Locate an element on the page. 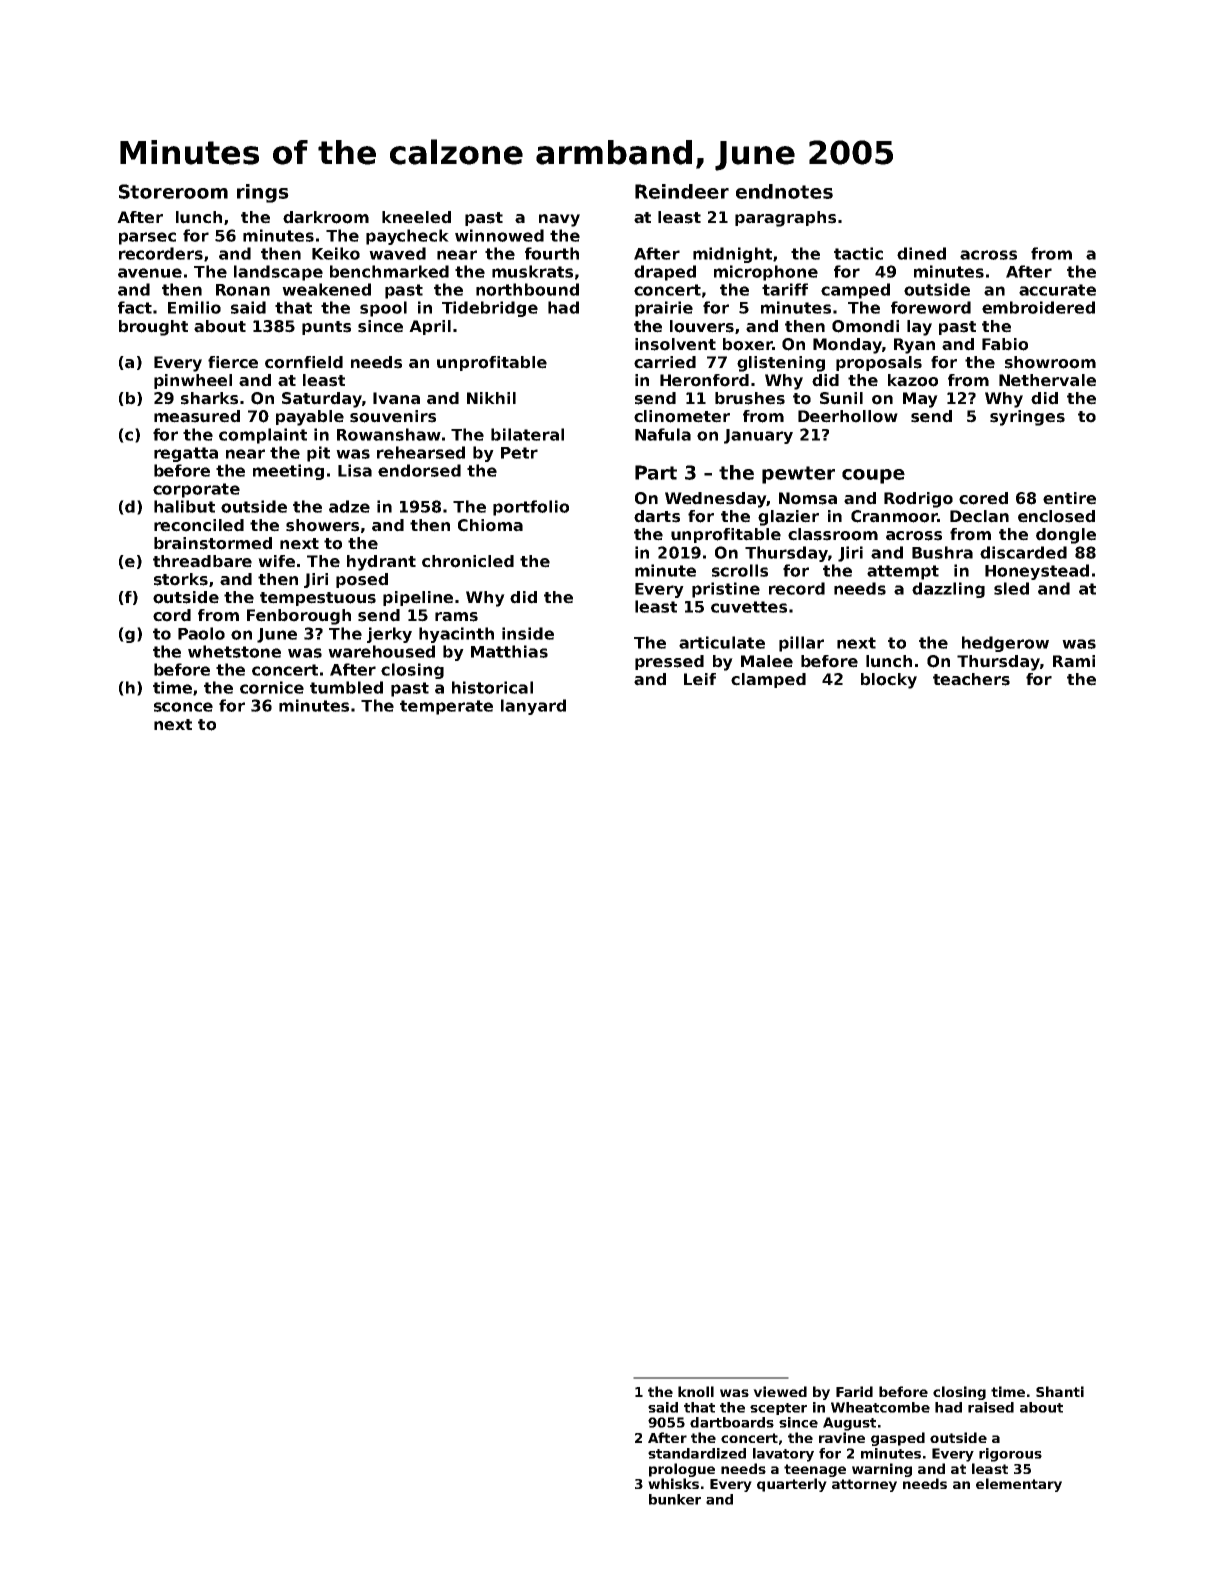  punts is located at coordinates (326, 328).
